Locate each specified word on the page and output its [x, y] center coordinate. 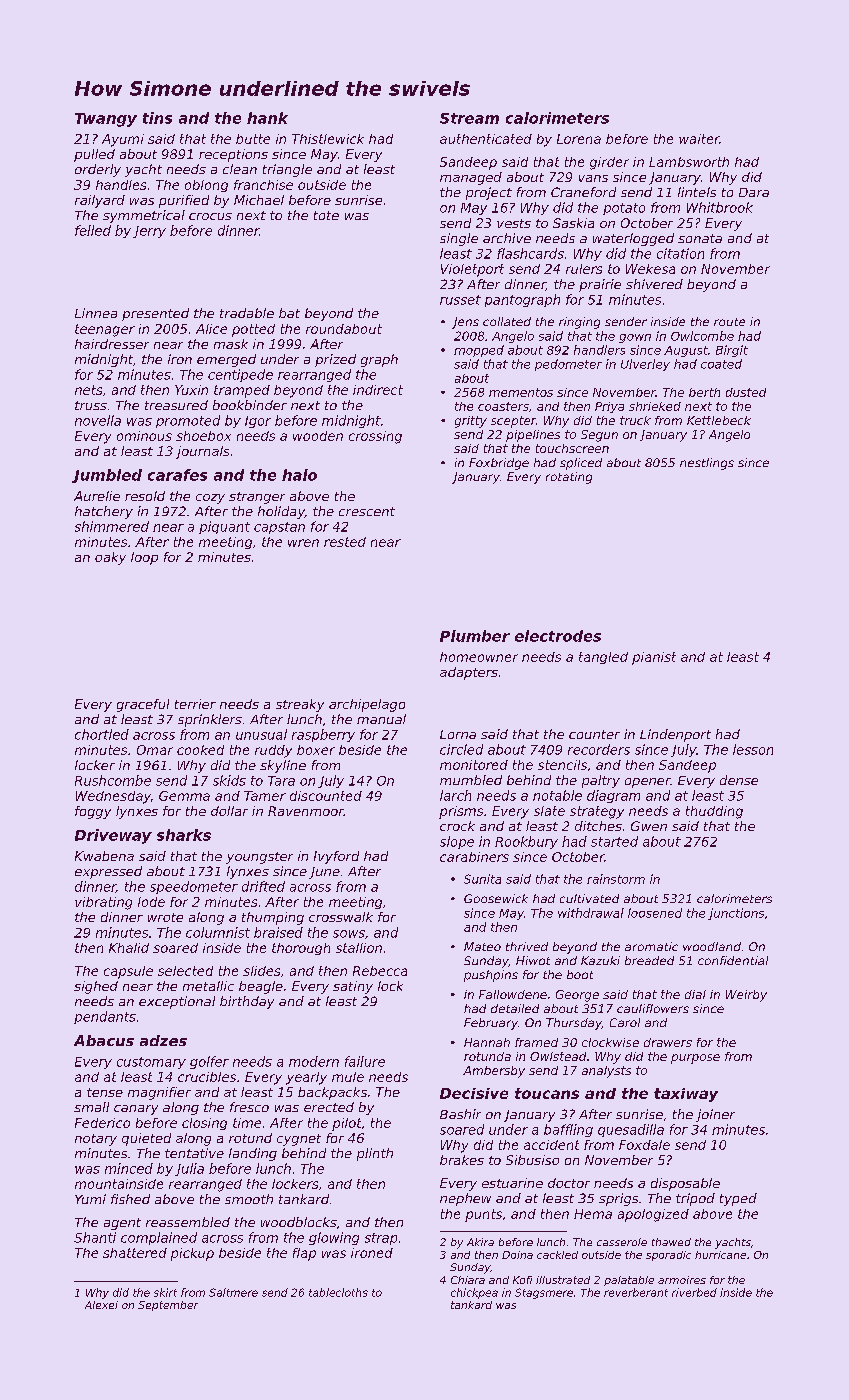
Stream [469, 118]
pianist [654, 658]
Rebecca [380, 971]
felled [93, 230]
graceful [143, 705]
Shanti [95, 1237]
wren [303, 543]
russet [460, 300]
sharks [184, 835]
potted [253, 330]
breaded [649, 960]
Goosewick [496, 898]
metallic [208, 986]
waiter [699, 139]
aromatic [651, 946]
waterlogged [633, 239]
